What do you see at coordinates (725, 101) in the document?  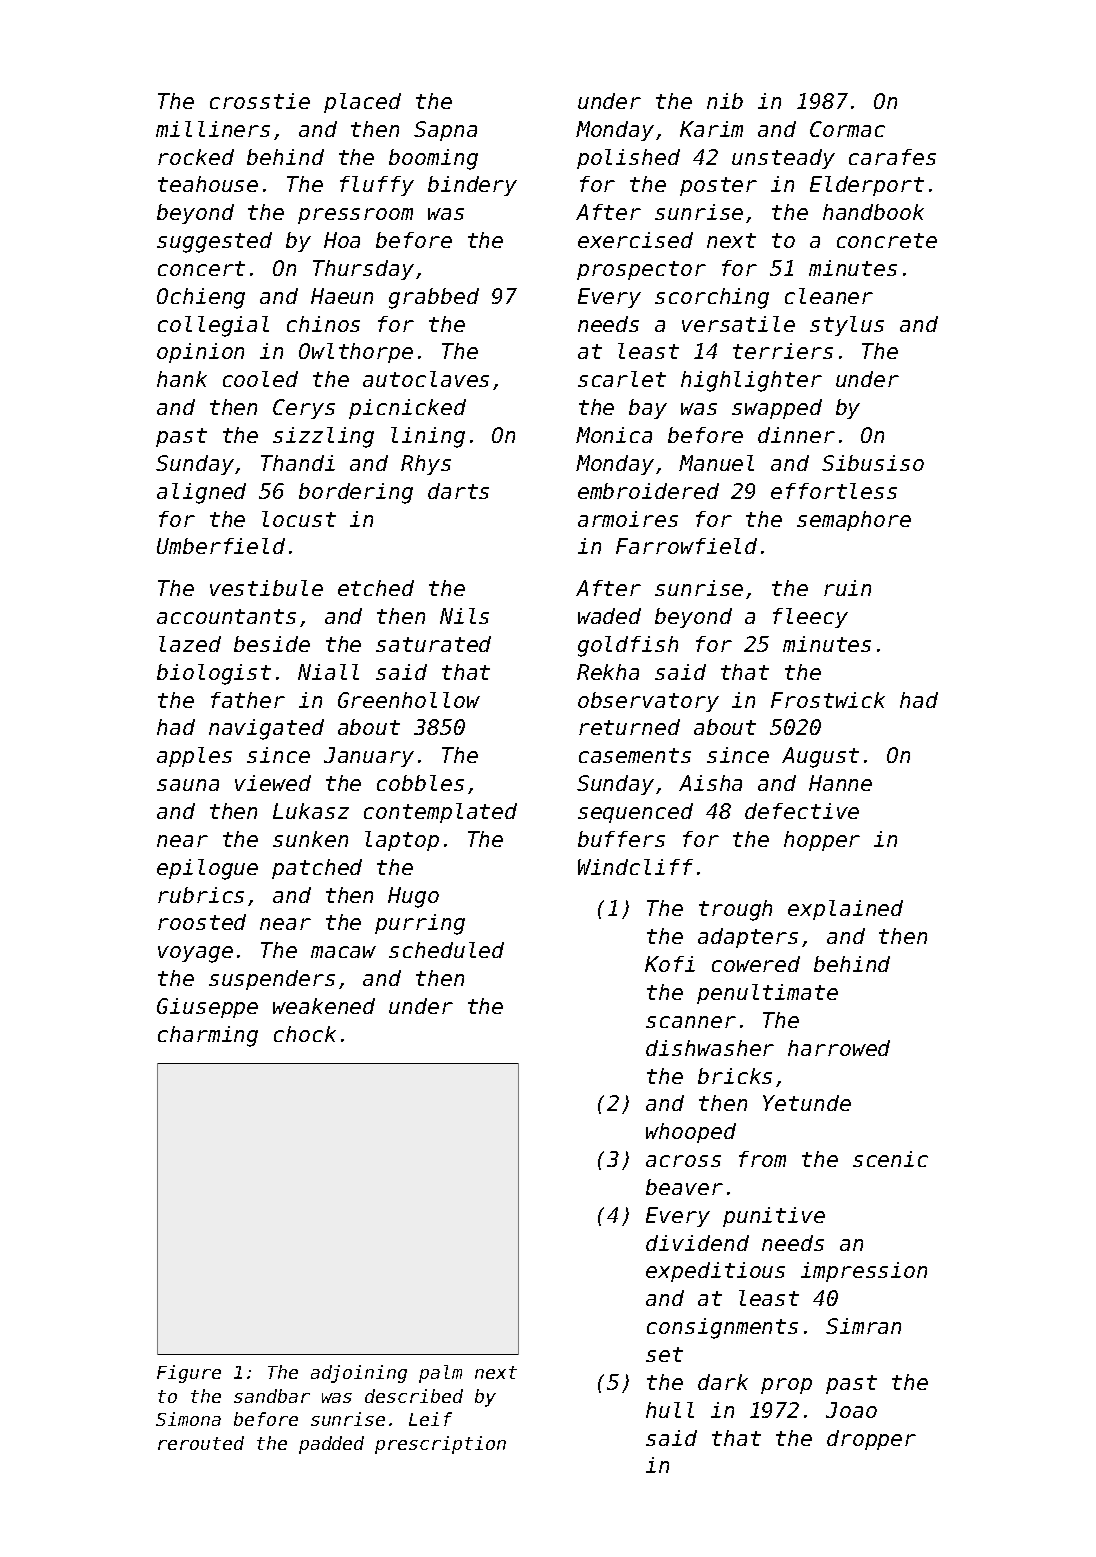 I see `nib` at bounding box center [725, 101].
